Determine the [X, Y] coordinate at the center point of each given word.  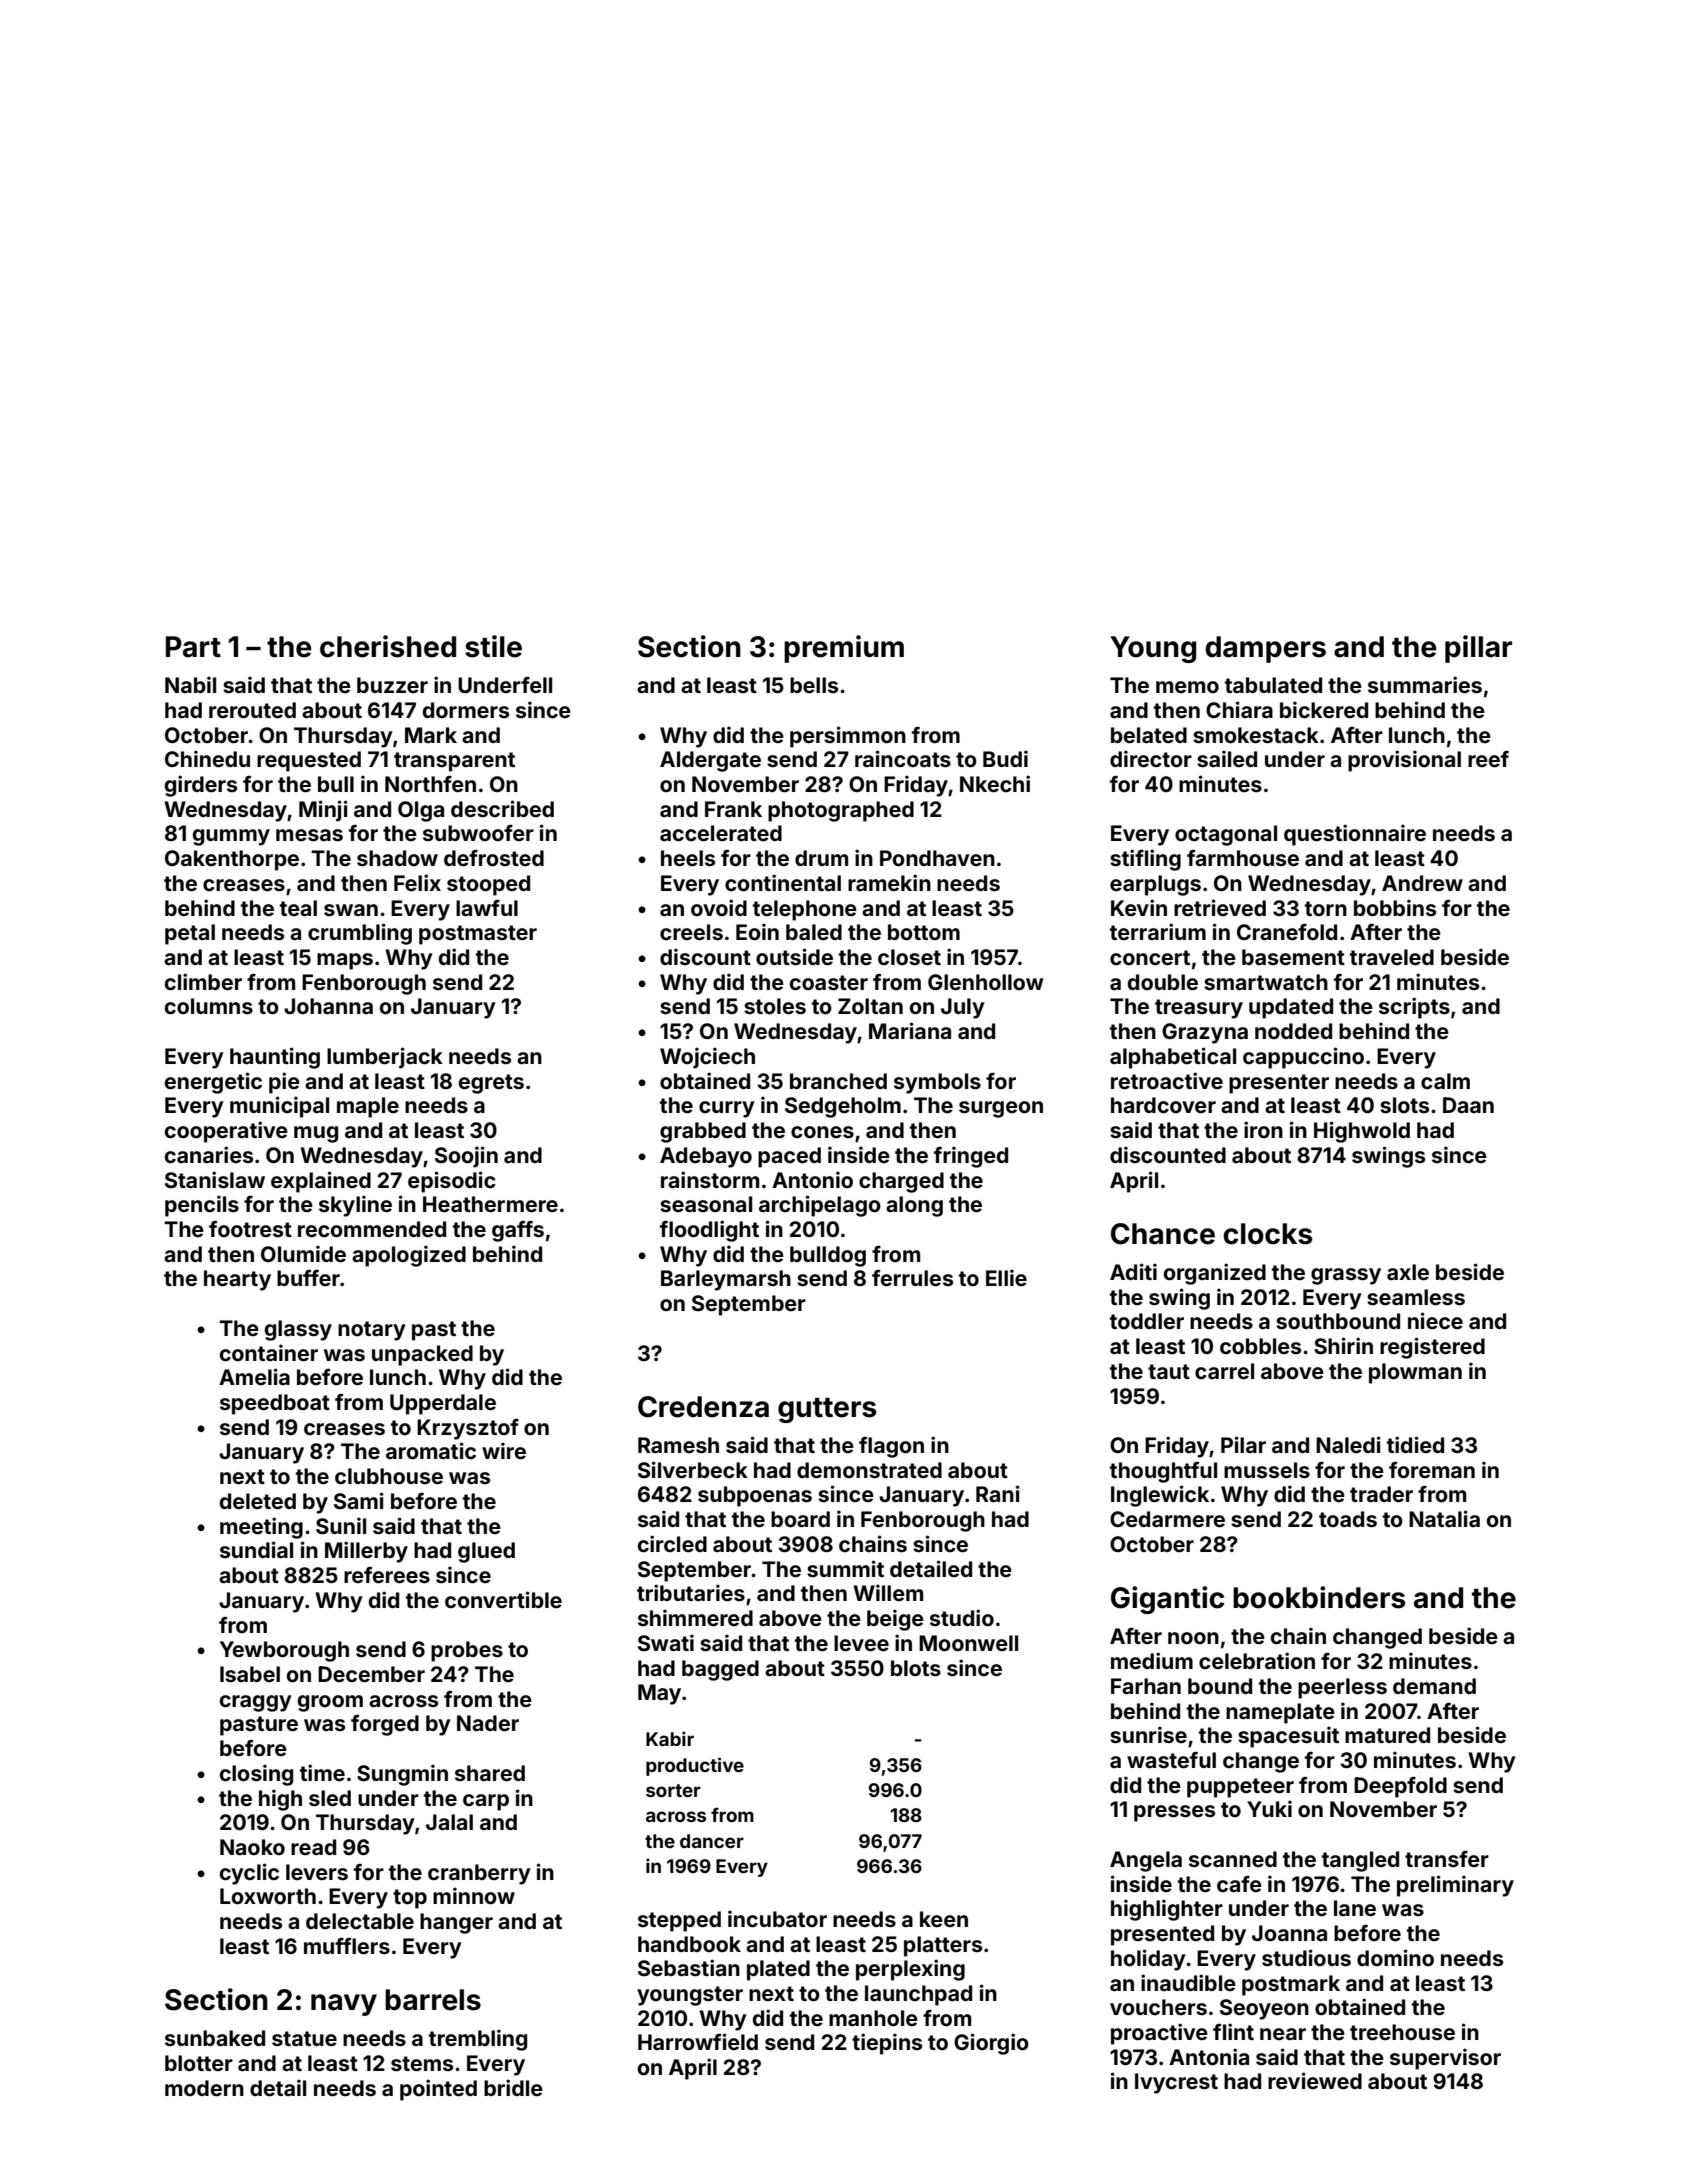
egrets [491, 1084]
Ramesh [678, 1445]
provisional [1404, 761]
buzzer [392, 685]
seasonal [706, 1204]
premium [844, 649]
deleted [258, 1501]
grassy [1346, 1276]
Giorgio [991, 2044]
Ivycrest [1176, 2083]
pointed [438, 2090]
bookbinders [1319, 1597]
